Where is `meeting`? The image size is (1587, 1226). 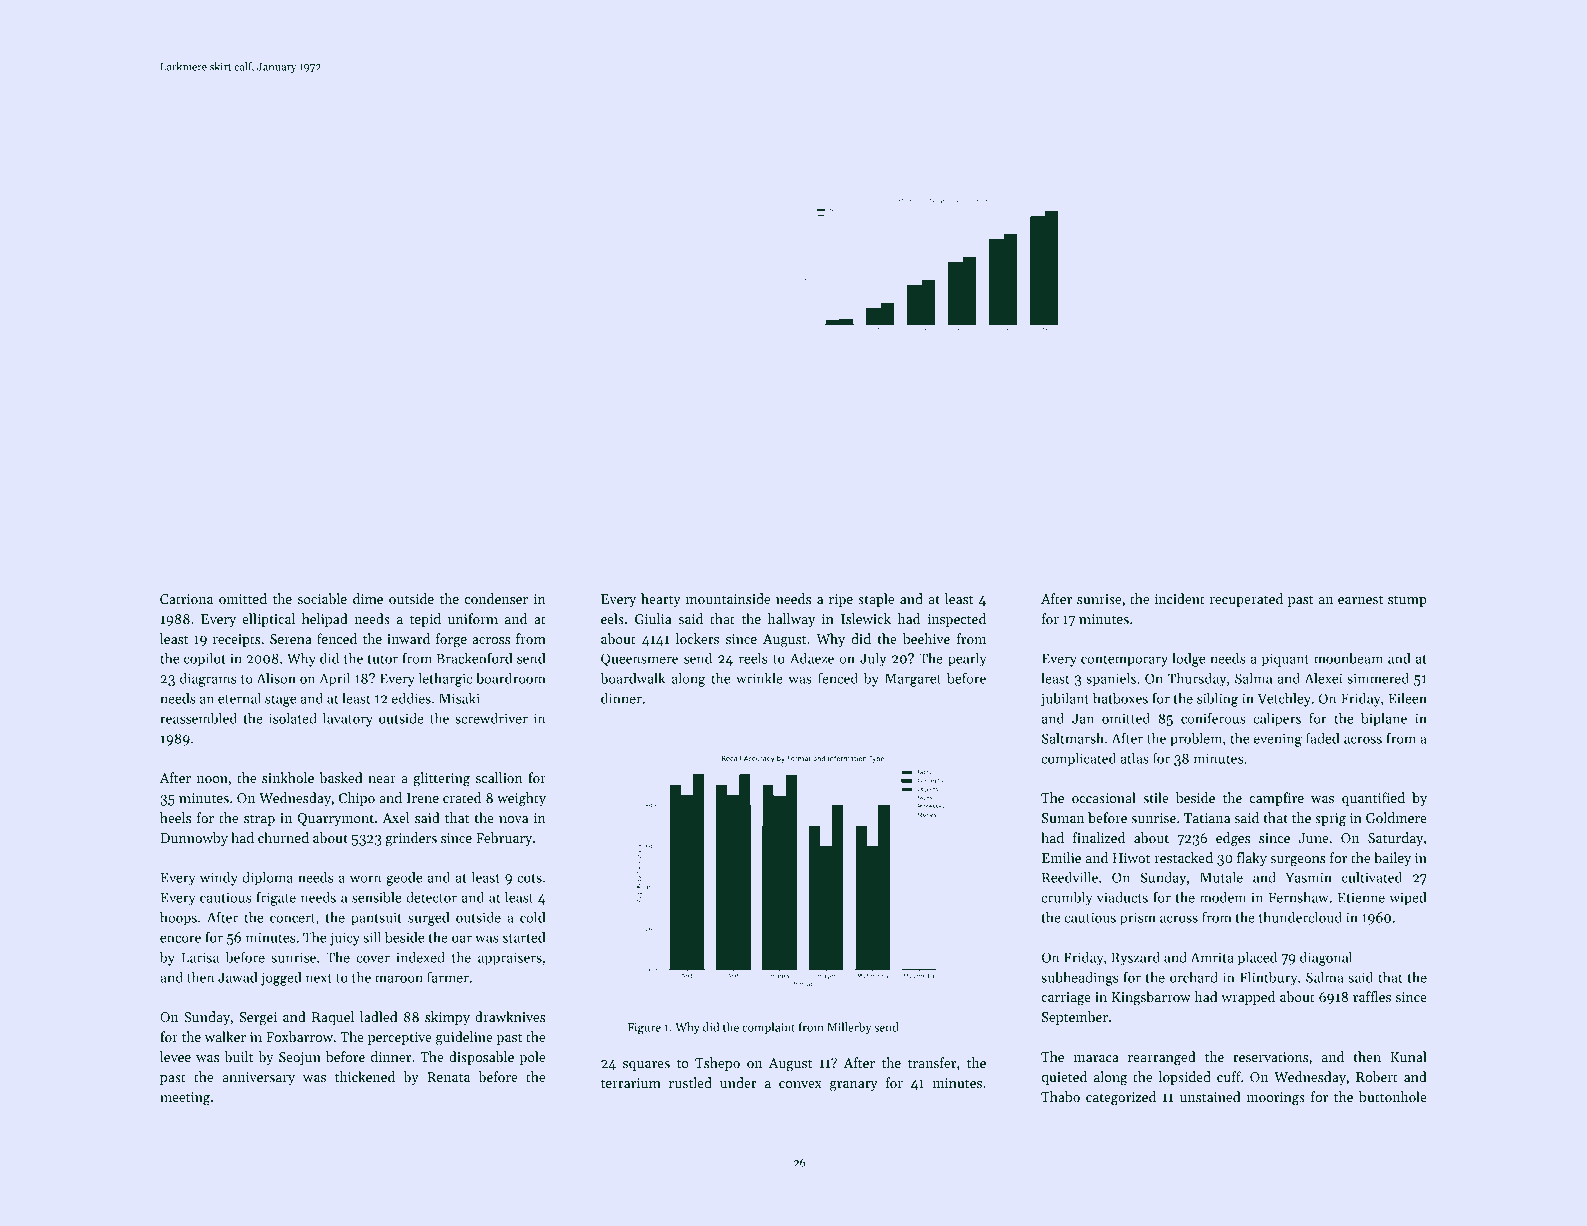
meeting is located at coordinates (185, 1099).
